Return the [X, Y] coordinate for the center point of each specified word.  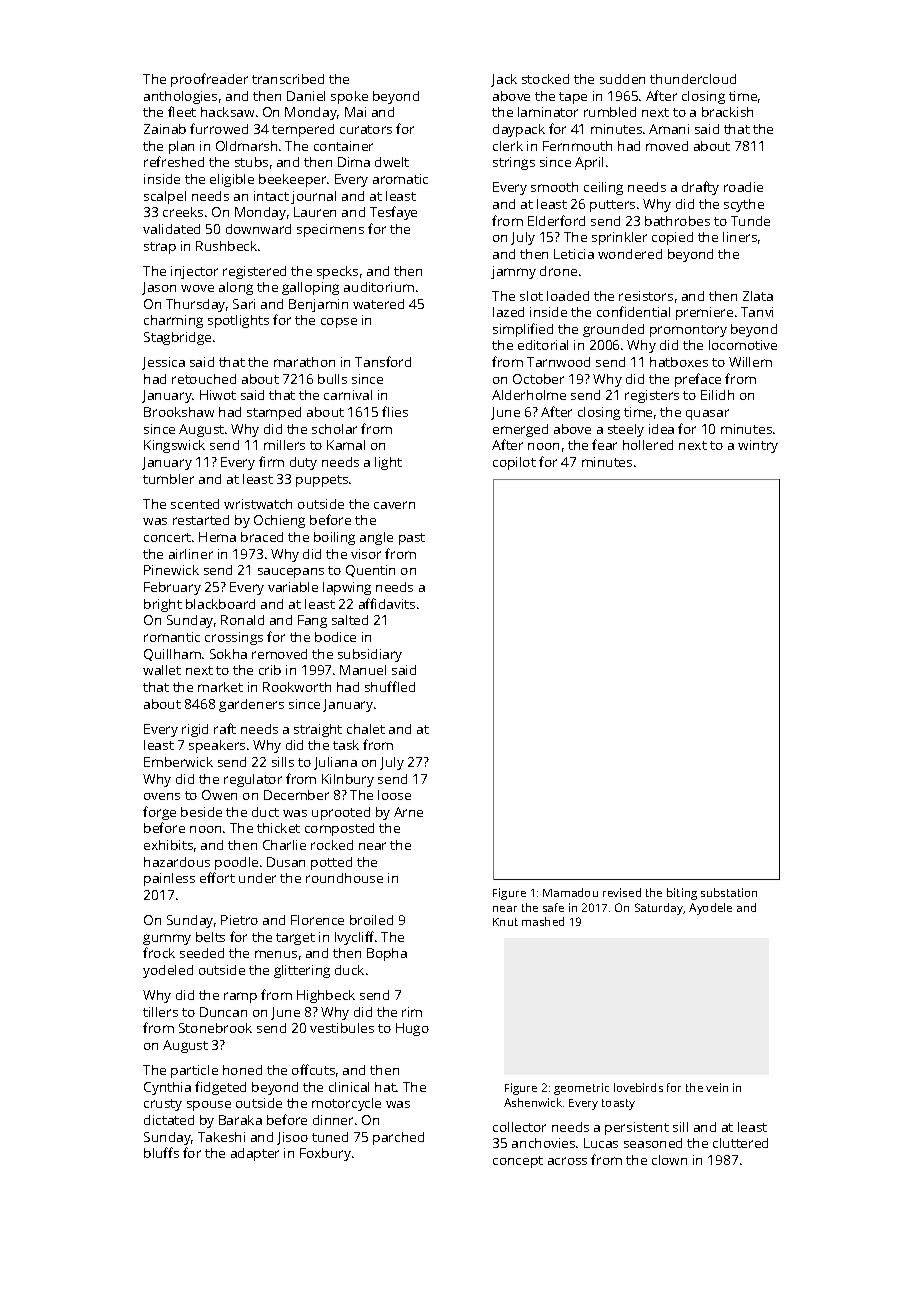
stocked [545, 79]
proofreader [209, 80]
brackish [727, 112]
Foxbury [325, 1154]
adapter [255, 1154]
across [567, 1161]
